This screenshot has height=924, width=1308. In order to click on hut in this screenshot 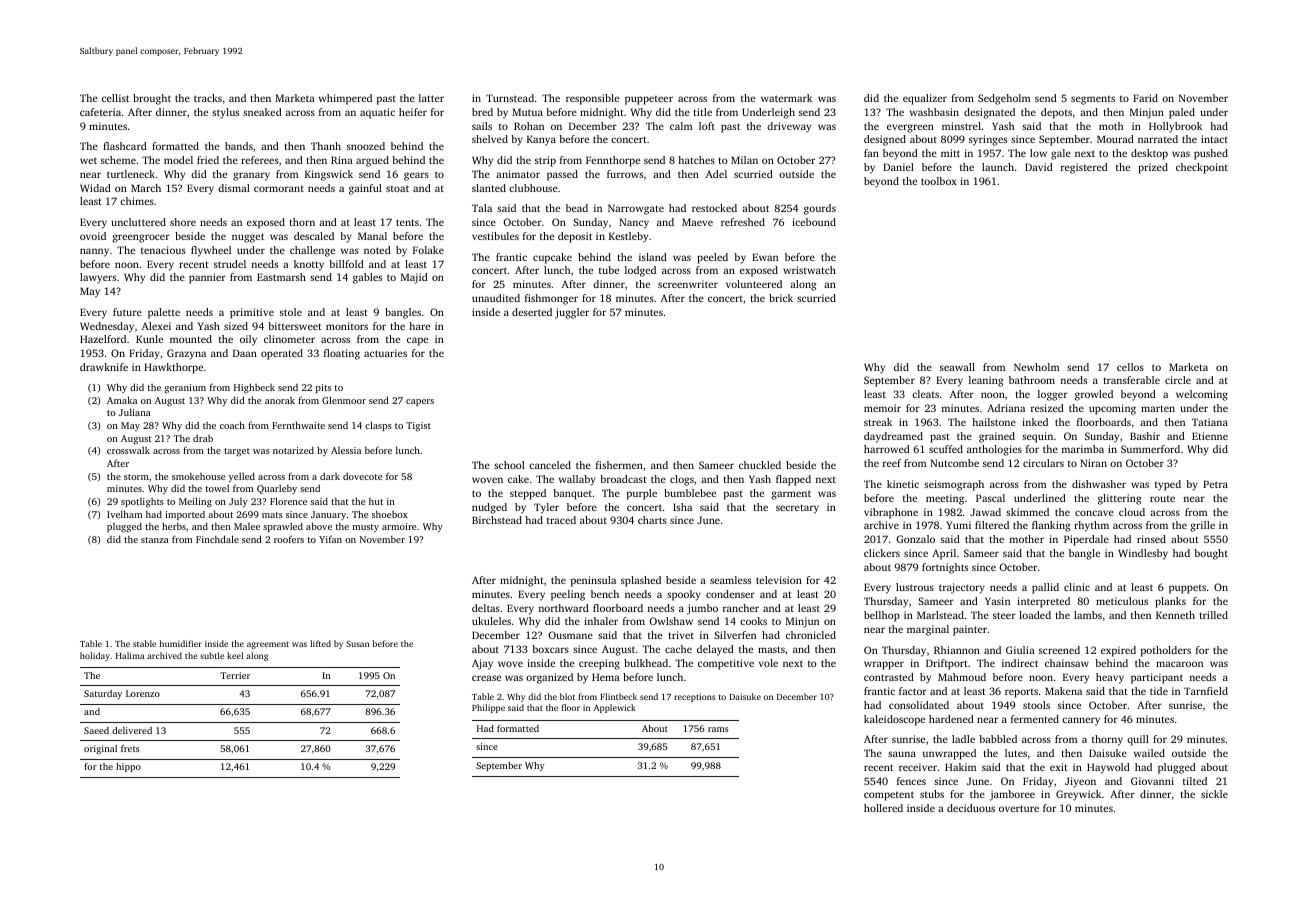, I will do `click(376, 501)`.
